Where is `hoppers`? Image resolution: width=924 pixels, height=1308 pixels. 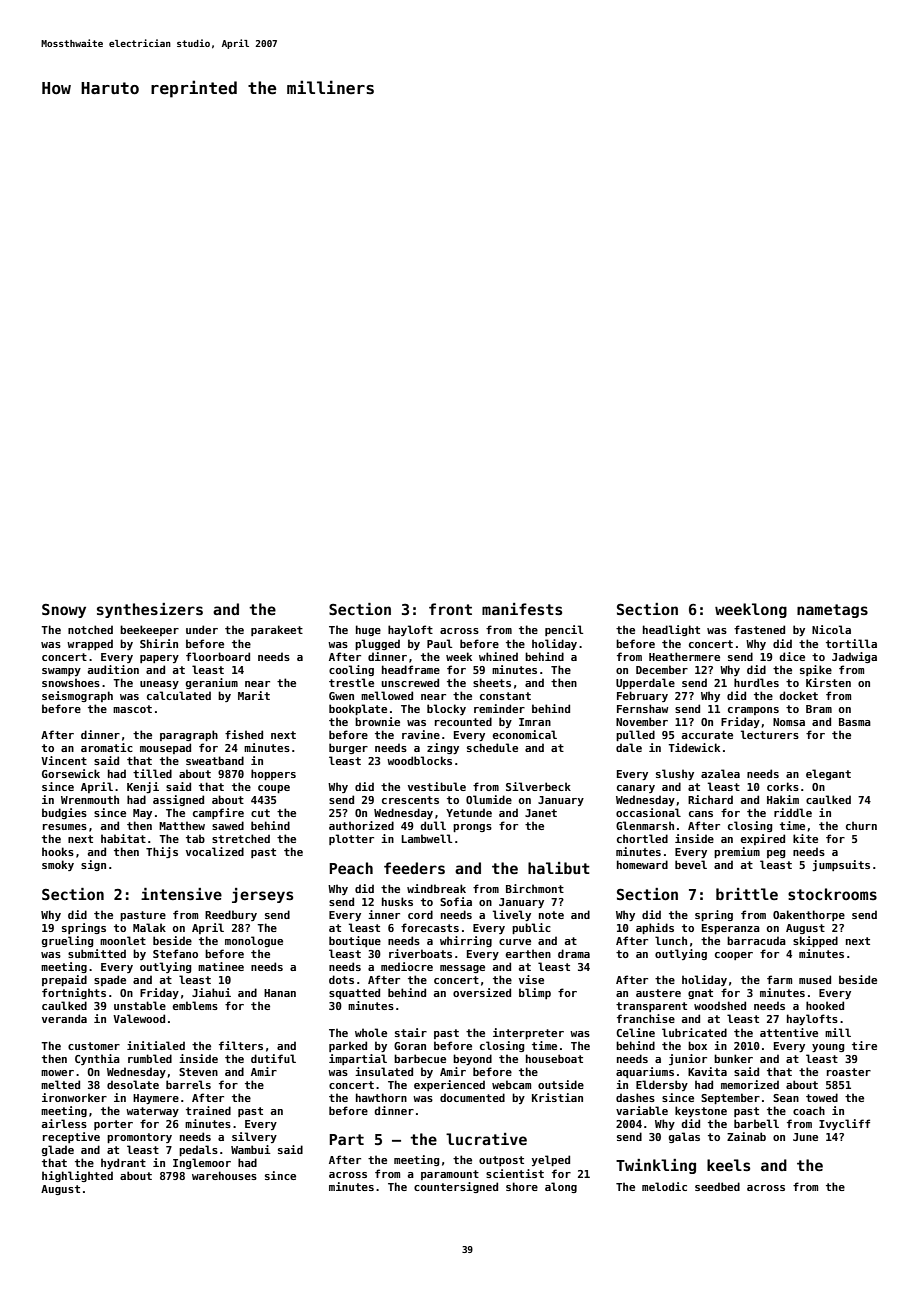 hoppers is located at coordinates (273, 774).
